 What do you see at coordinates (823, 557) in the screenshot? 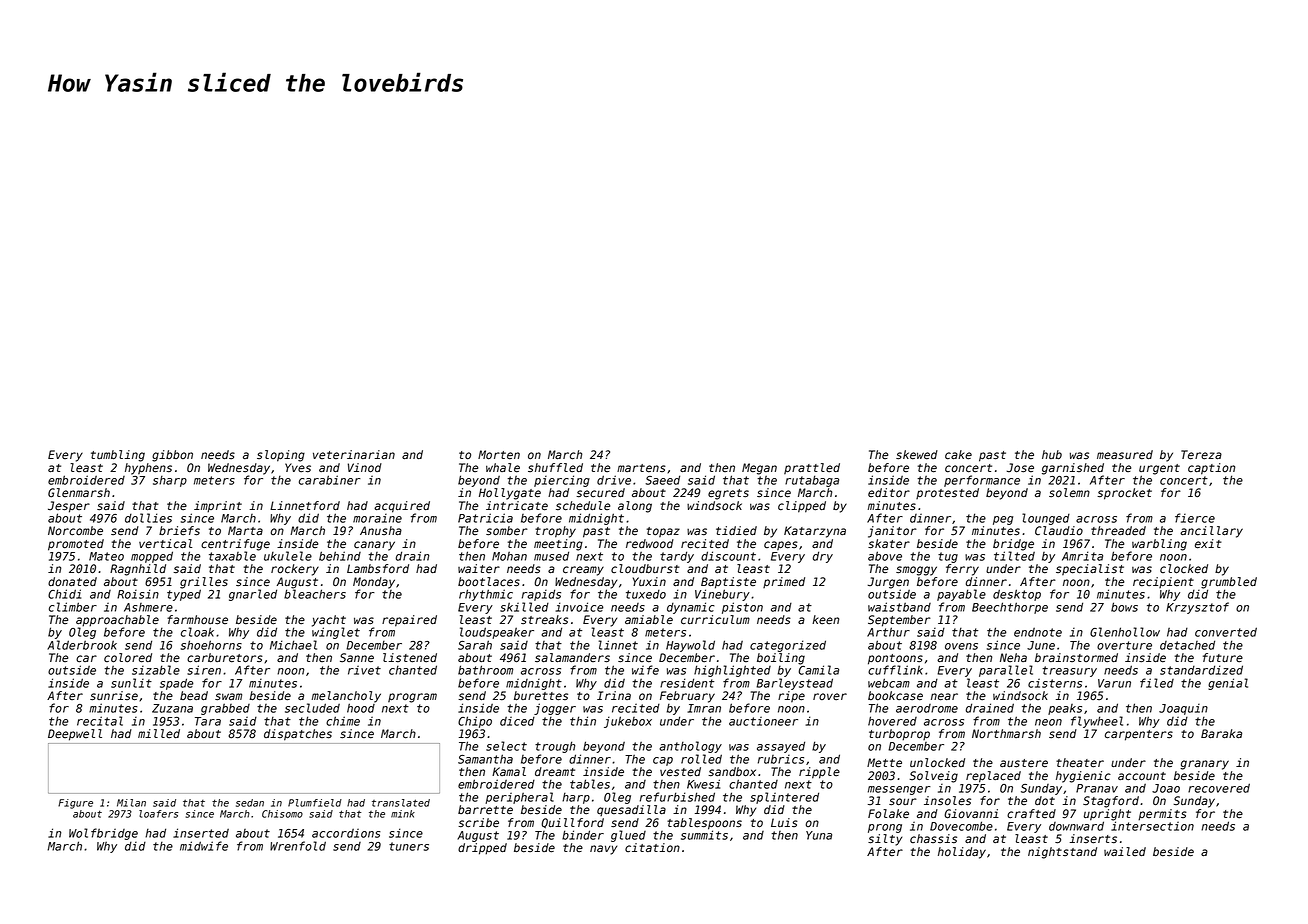
I see `dry` at bounding box center [823, 557].
